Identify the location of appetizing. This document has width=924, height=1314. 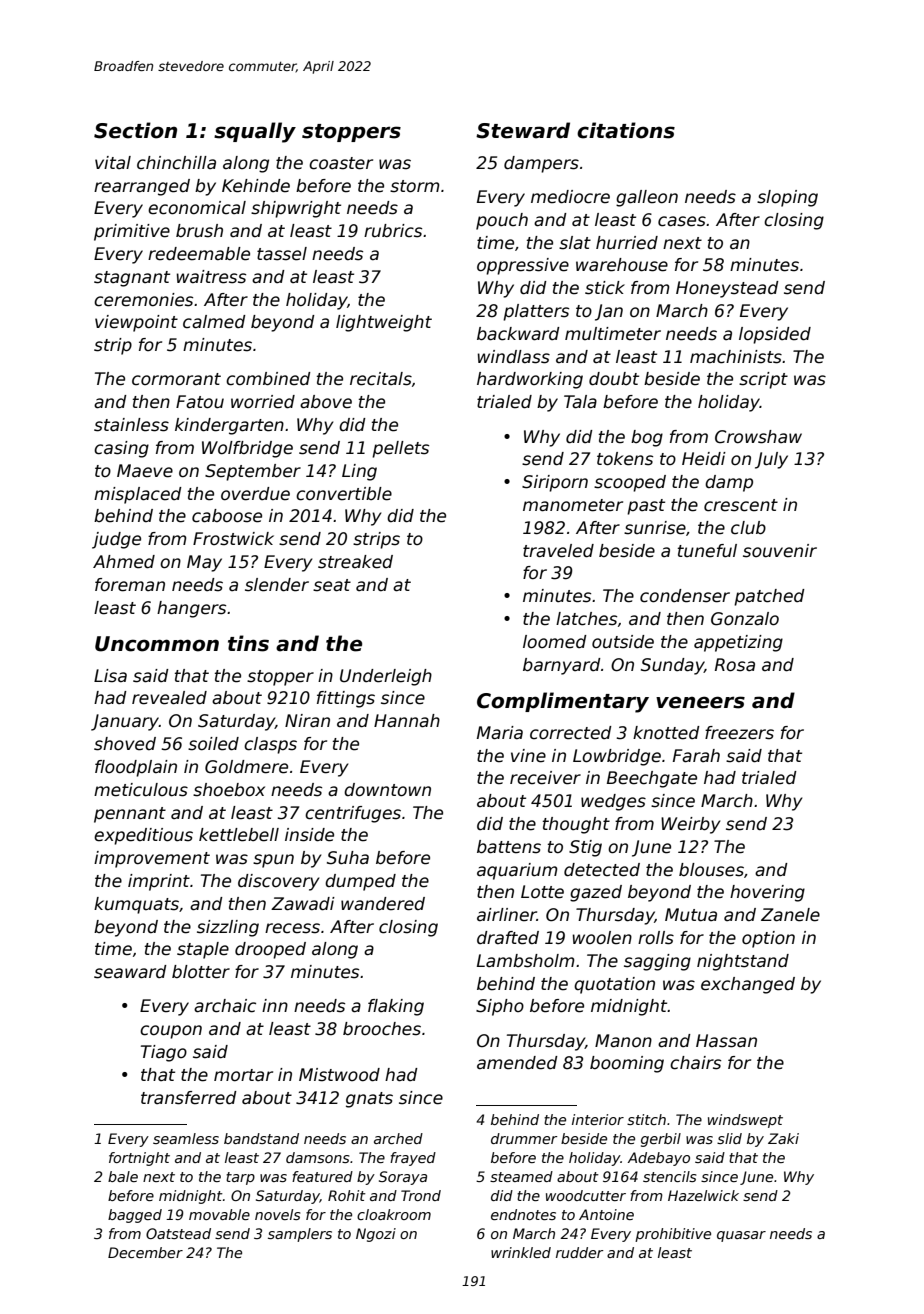
(738, 643).
